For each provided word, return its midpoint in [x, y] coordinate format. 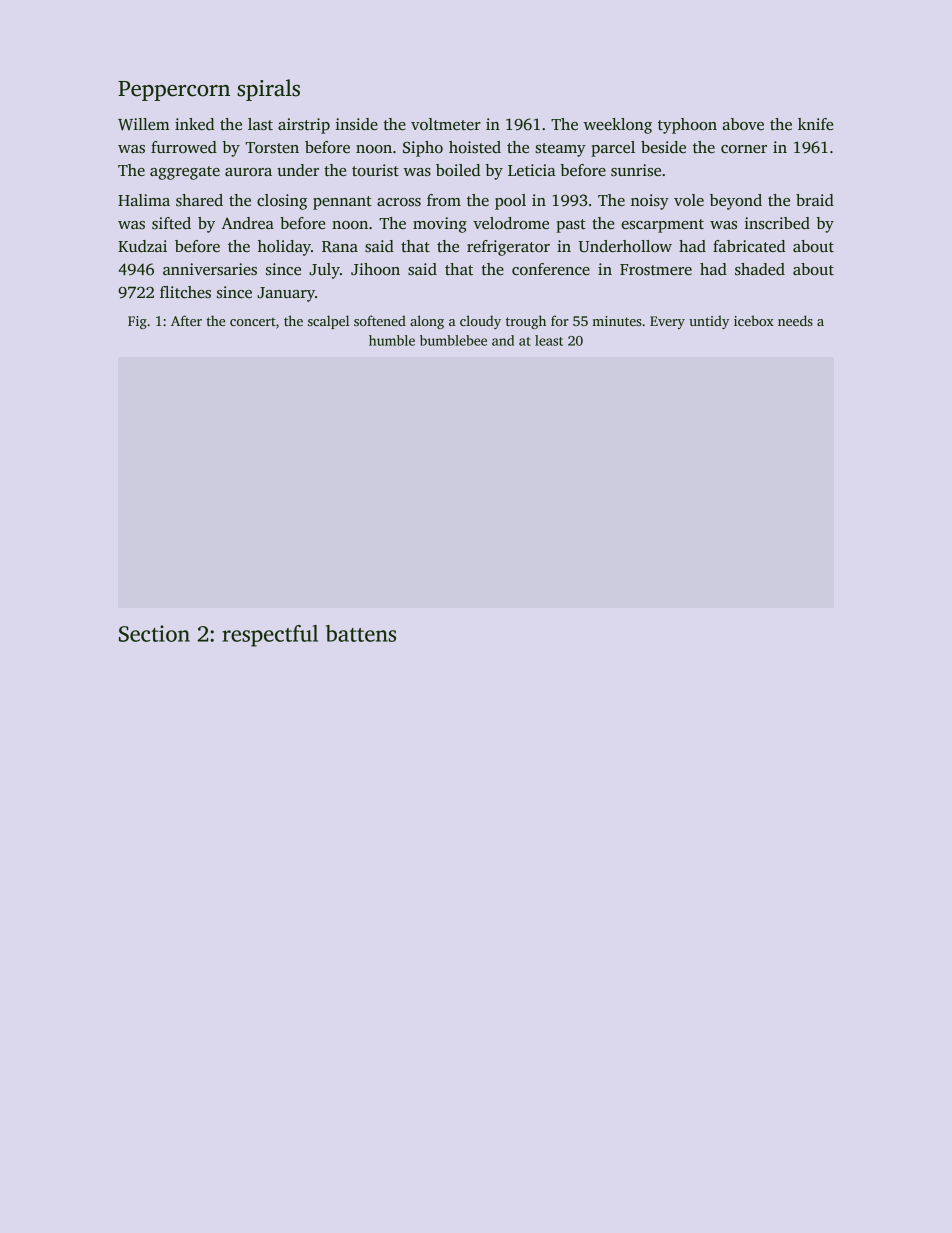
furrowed [184, 147]
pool [510, 202]
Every [667, 322]
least [549, 340]
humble [392, 340]
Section [154, 633]
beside [663, 147]
